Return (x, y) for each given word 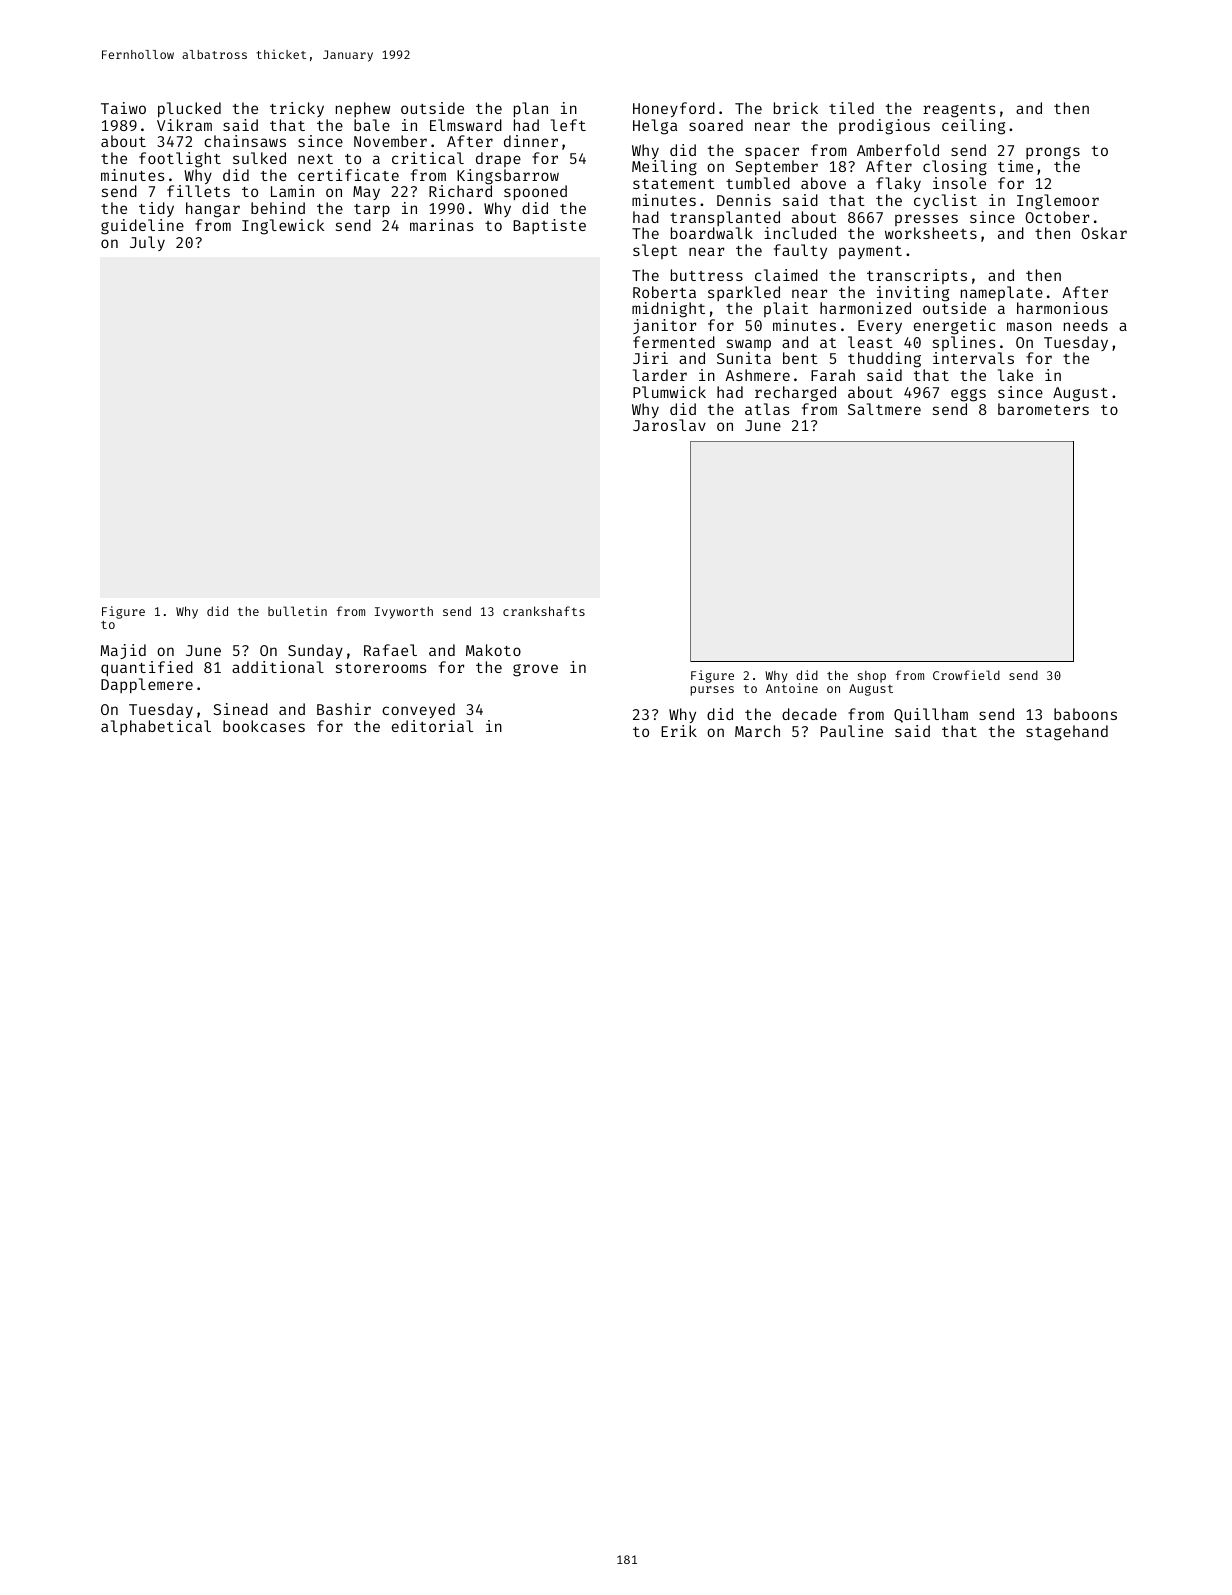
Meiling (664, 168)
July (147, 243)
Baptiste (549, 226)
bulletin (297, 611)
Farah (833, 375)
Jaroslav (669, 425)
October (1057, 217)
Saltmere (884, 409)
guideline (142, 227)
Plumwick (669, 392)
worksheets (931, 233)
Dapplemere (147, 685)
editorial (432, 726)
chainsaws (245, 141)
